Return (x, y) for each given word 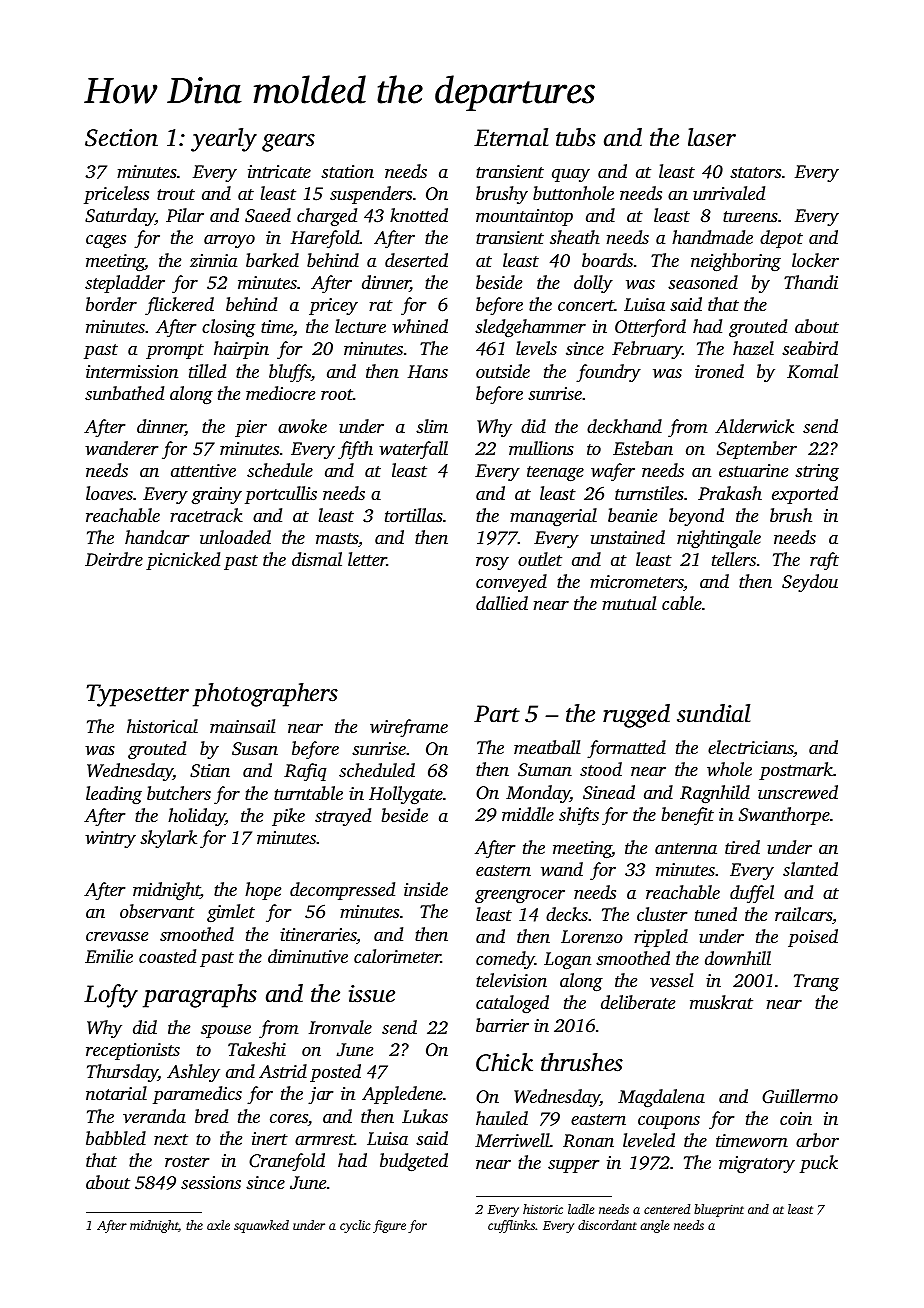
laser (712, 137)
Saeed (268, 215)
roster (187, 1161)
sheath (575, 237)
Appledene (402, 1095)
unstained (628, 537)
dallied (502, 603)
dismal (317, 559)
